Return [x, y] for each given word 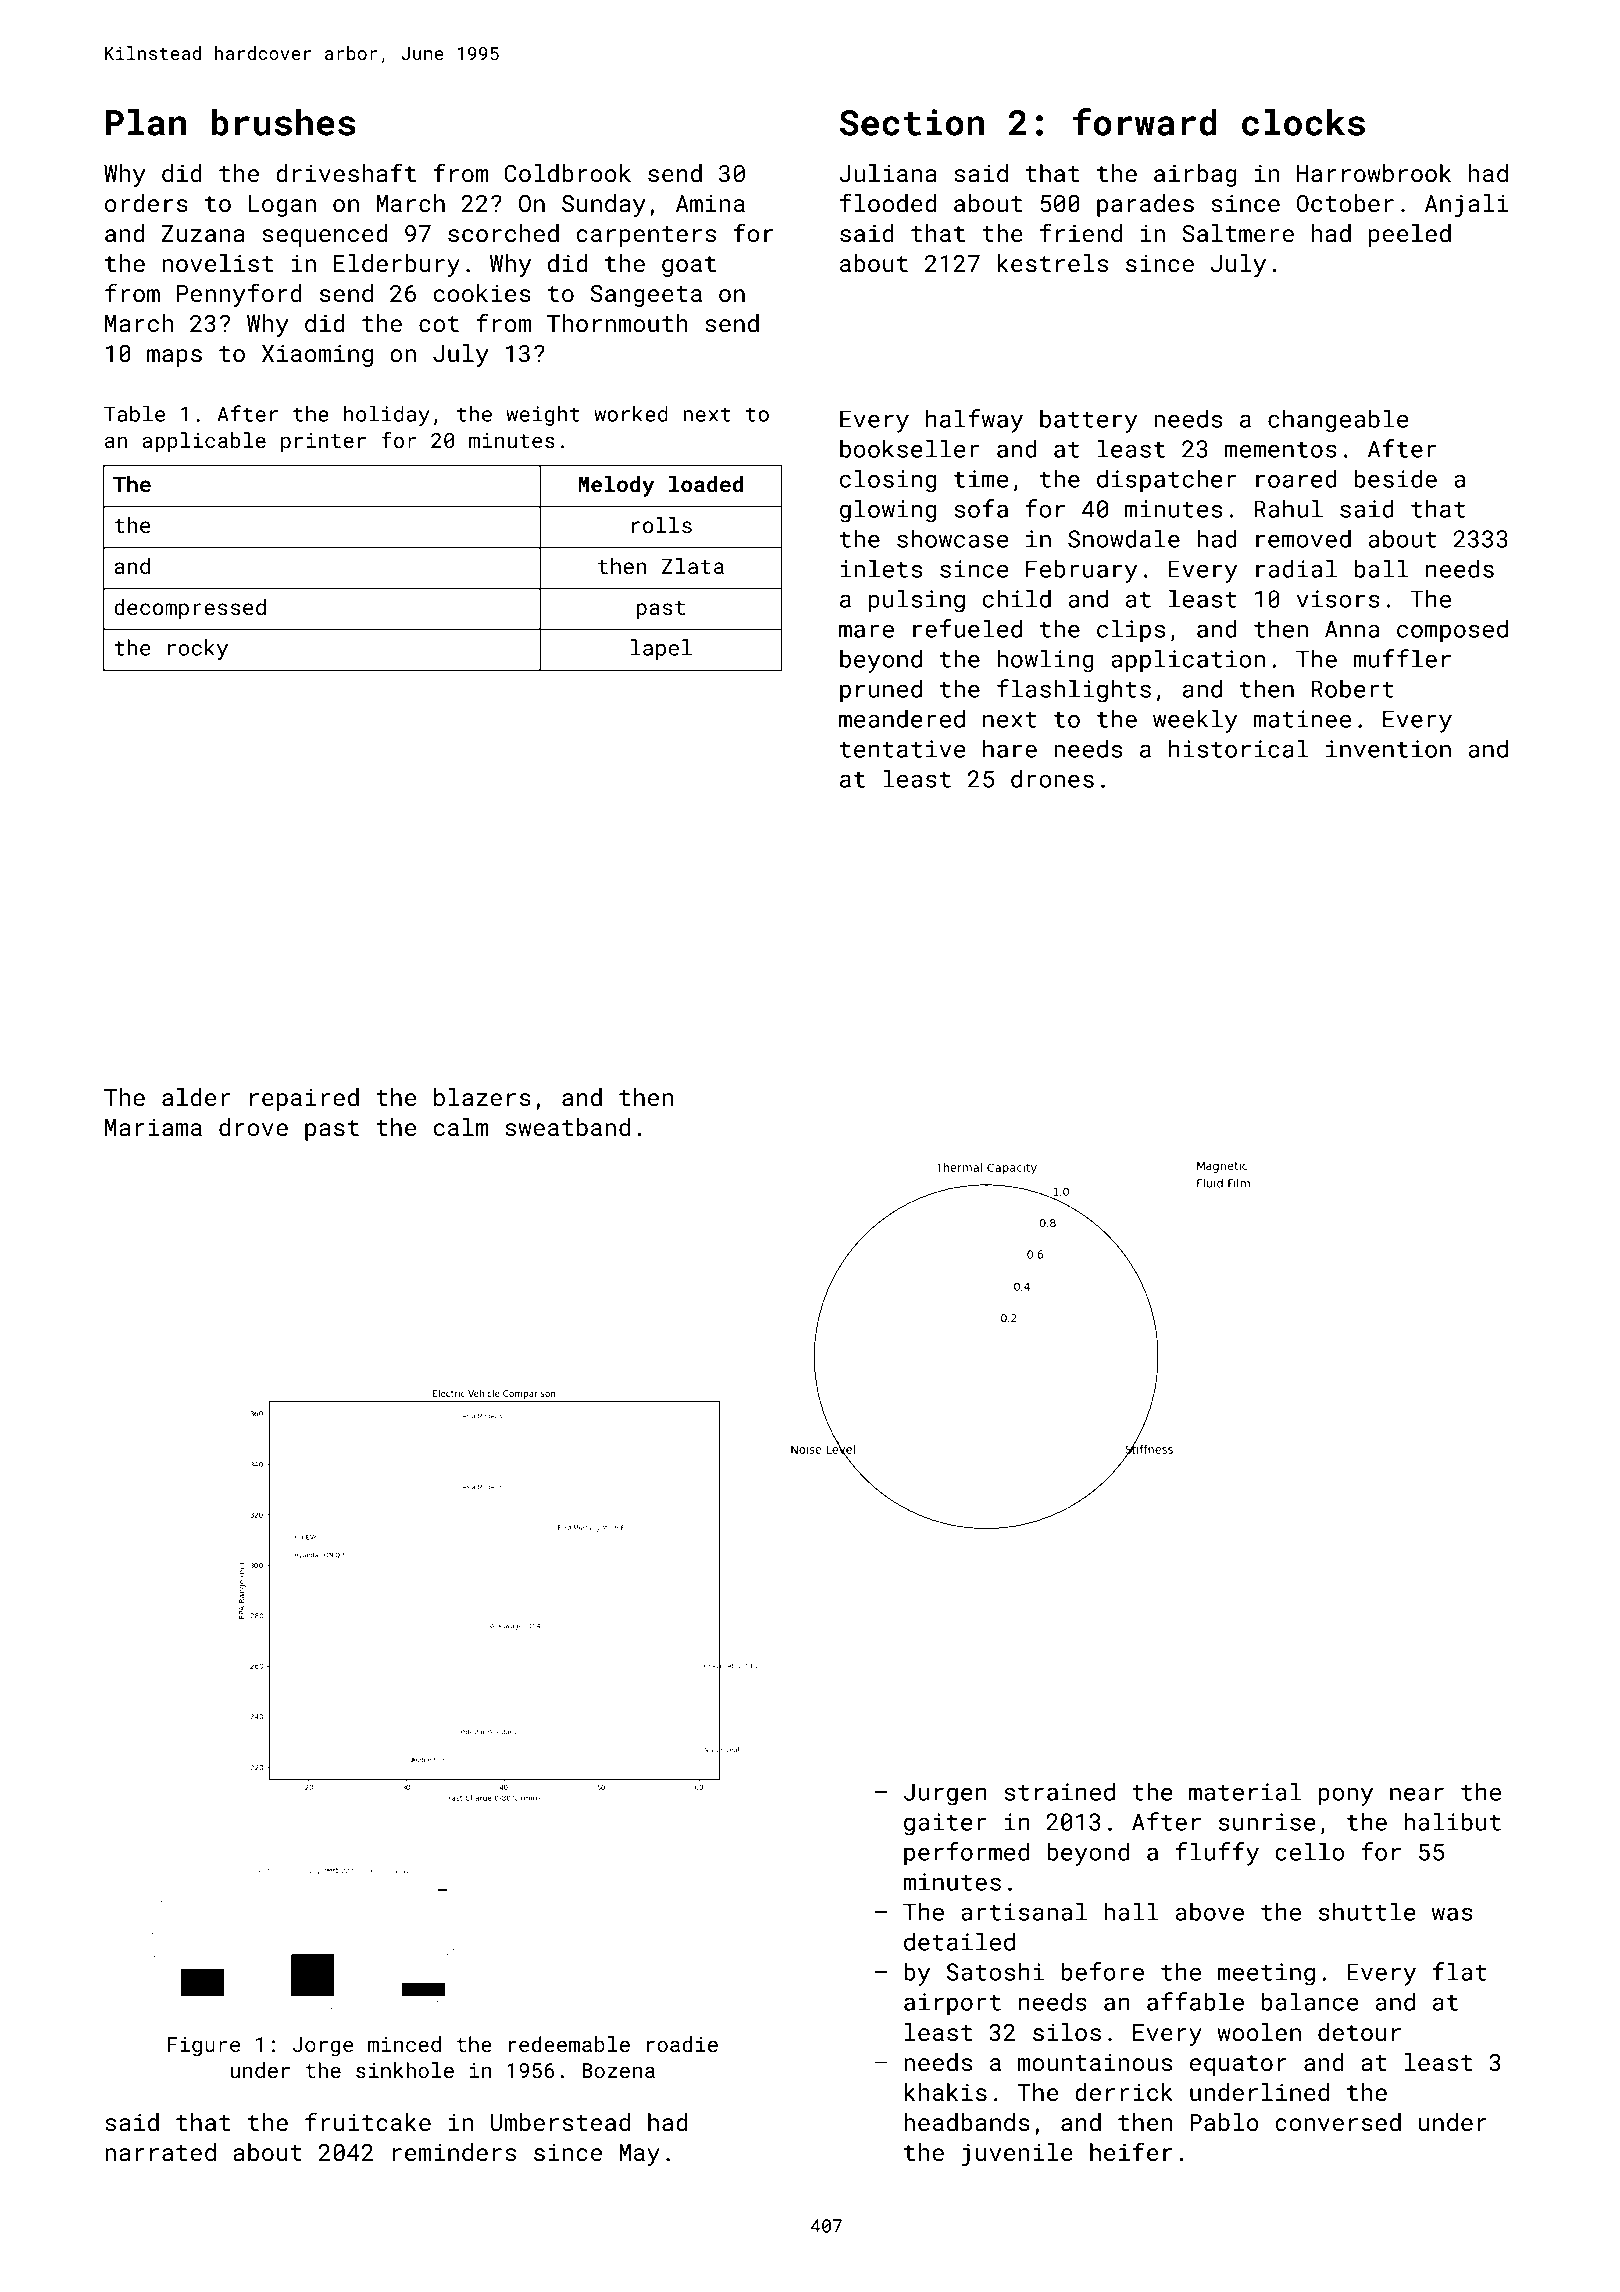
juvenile [1017, 2154]
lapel [661, 649]
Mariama [153, 1127]
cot [439, 324]
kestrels [1052, 263]
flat [1460, 1971]
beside [1395, 478]
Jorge [323, 2047]
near [1417, 1794]
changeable [1338, 421]
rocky [198, 649]
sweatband [567, 1127]
